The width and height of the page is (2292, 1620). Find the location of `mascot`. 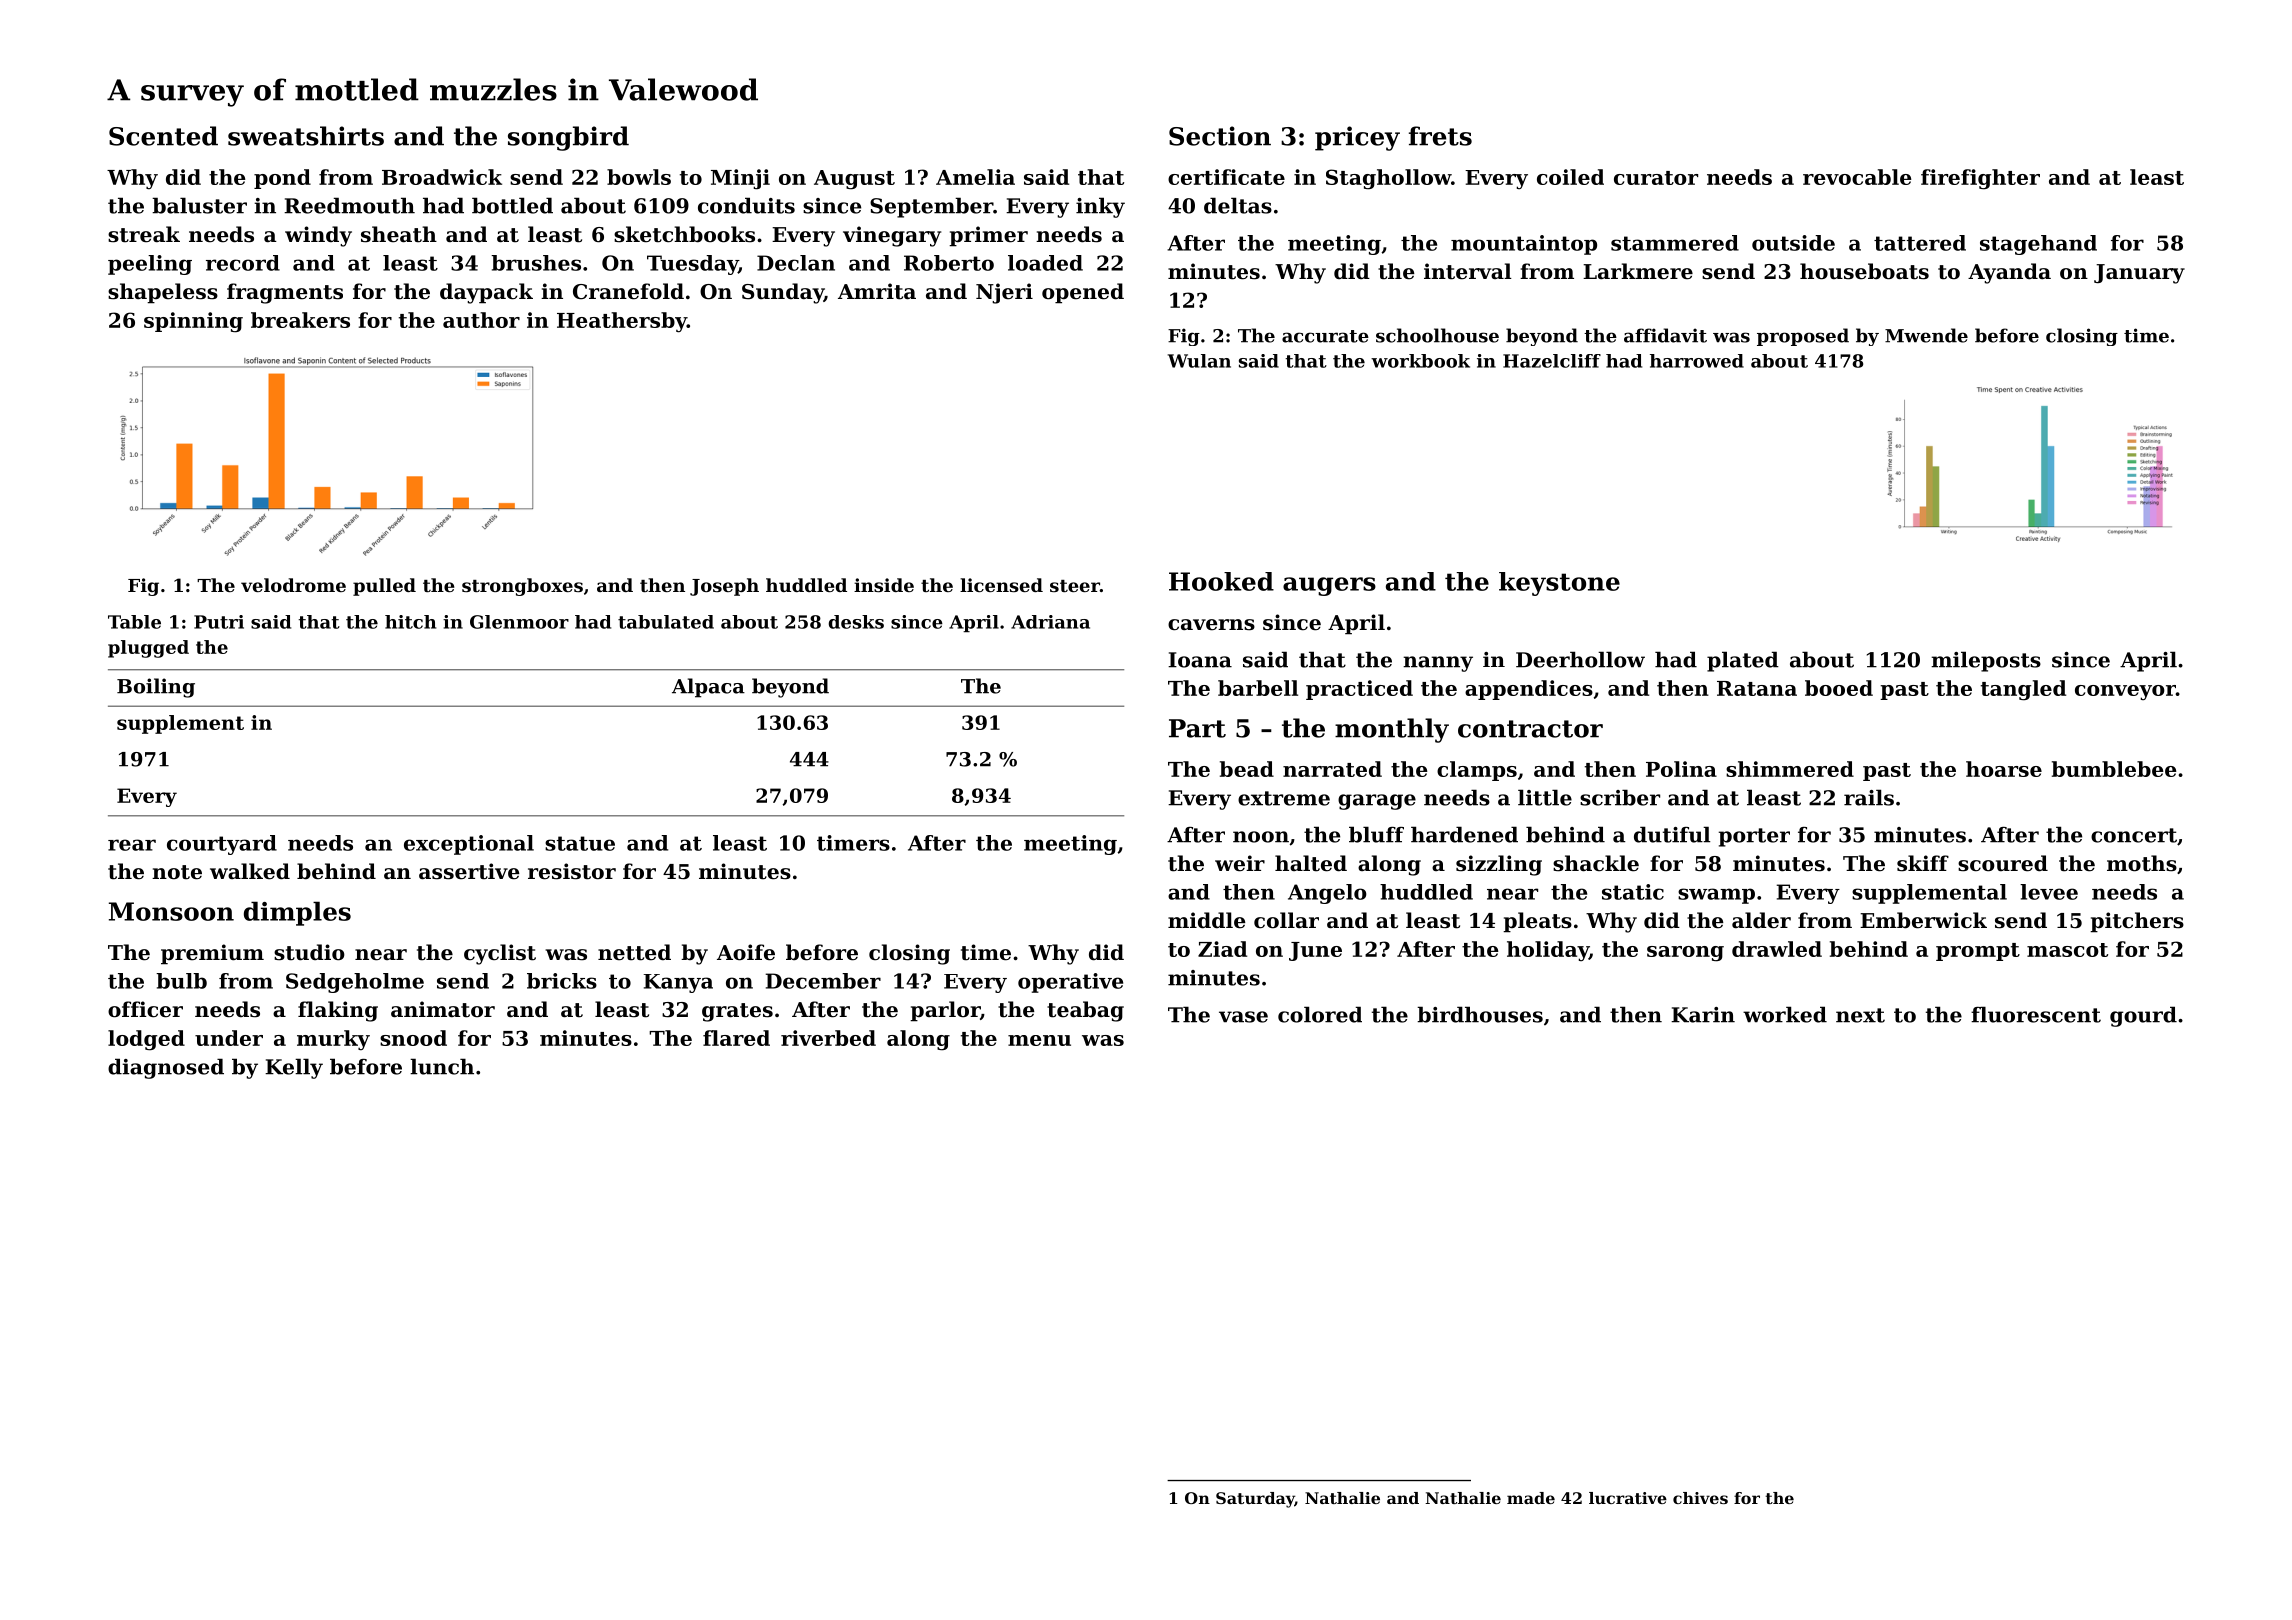

mascot is located at coordinates (2067, 950).
